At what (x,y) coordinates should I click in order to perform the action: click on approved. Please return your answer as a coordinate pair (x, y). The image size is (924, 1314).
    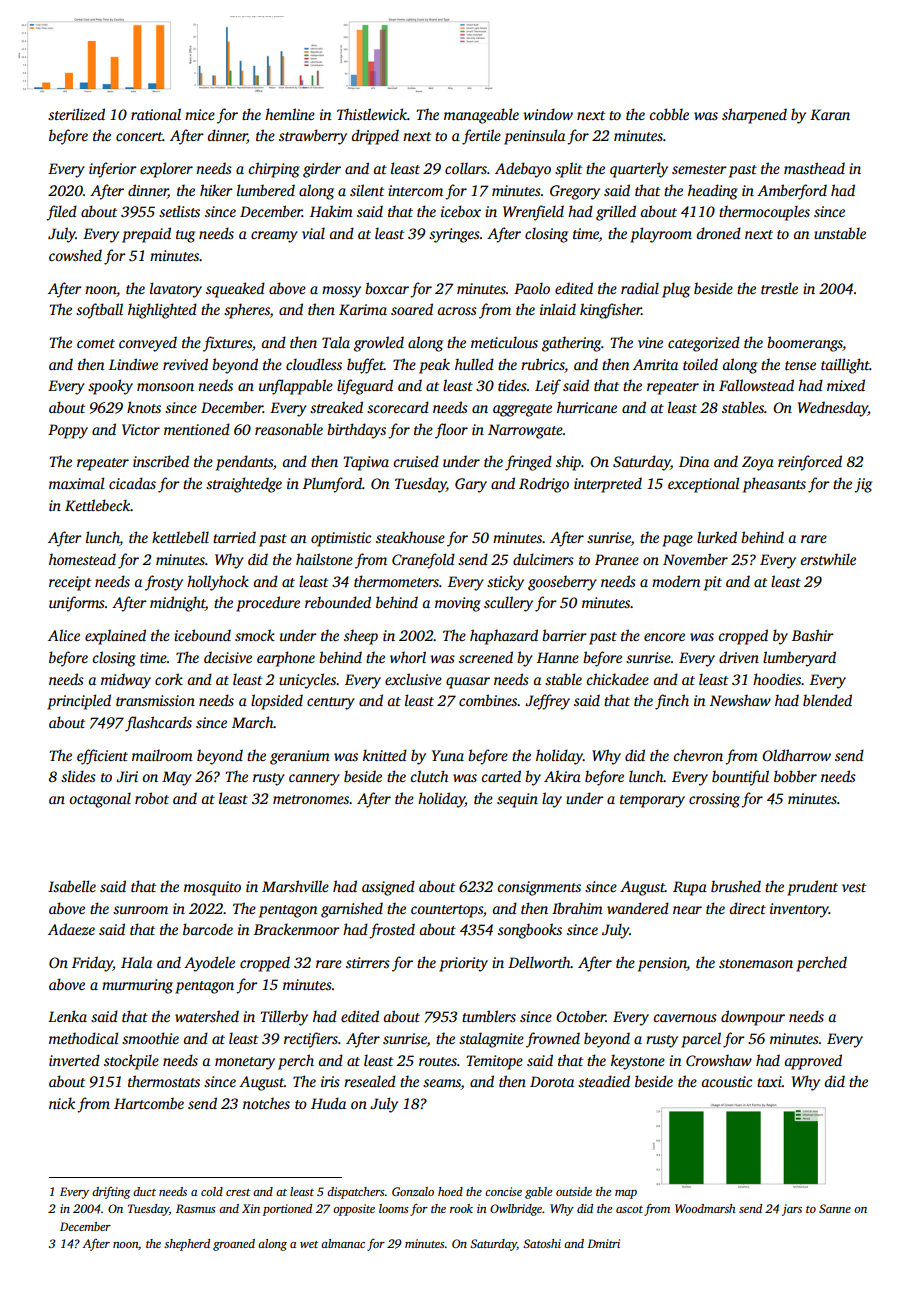
    Looking at the image, I should click on (813, 1062).
